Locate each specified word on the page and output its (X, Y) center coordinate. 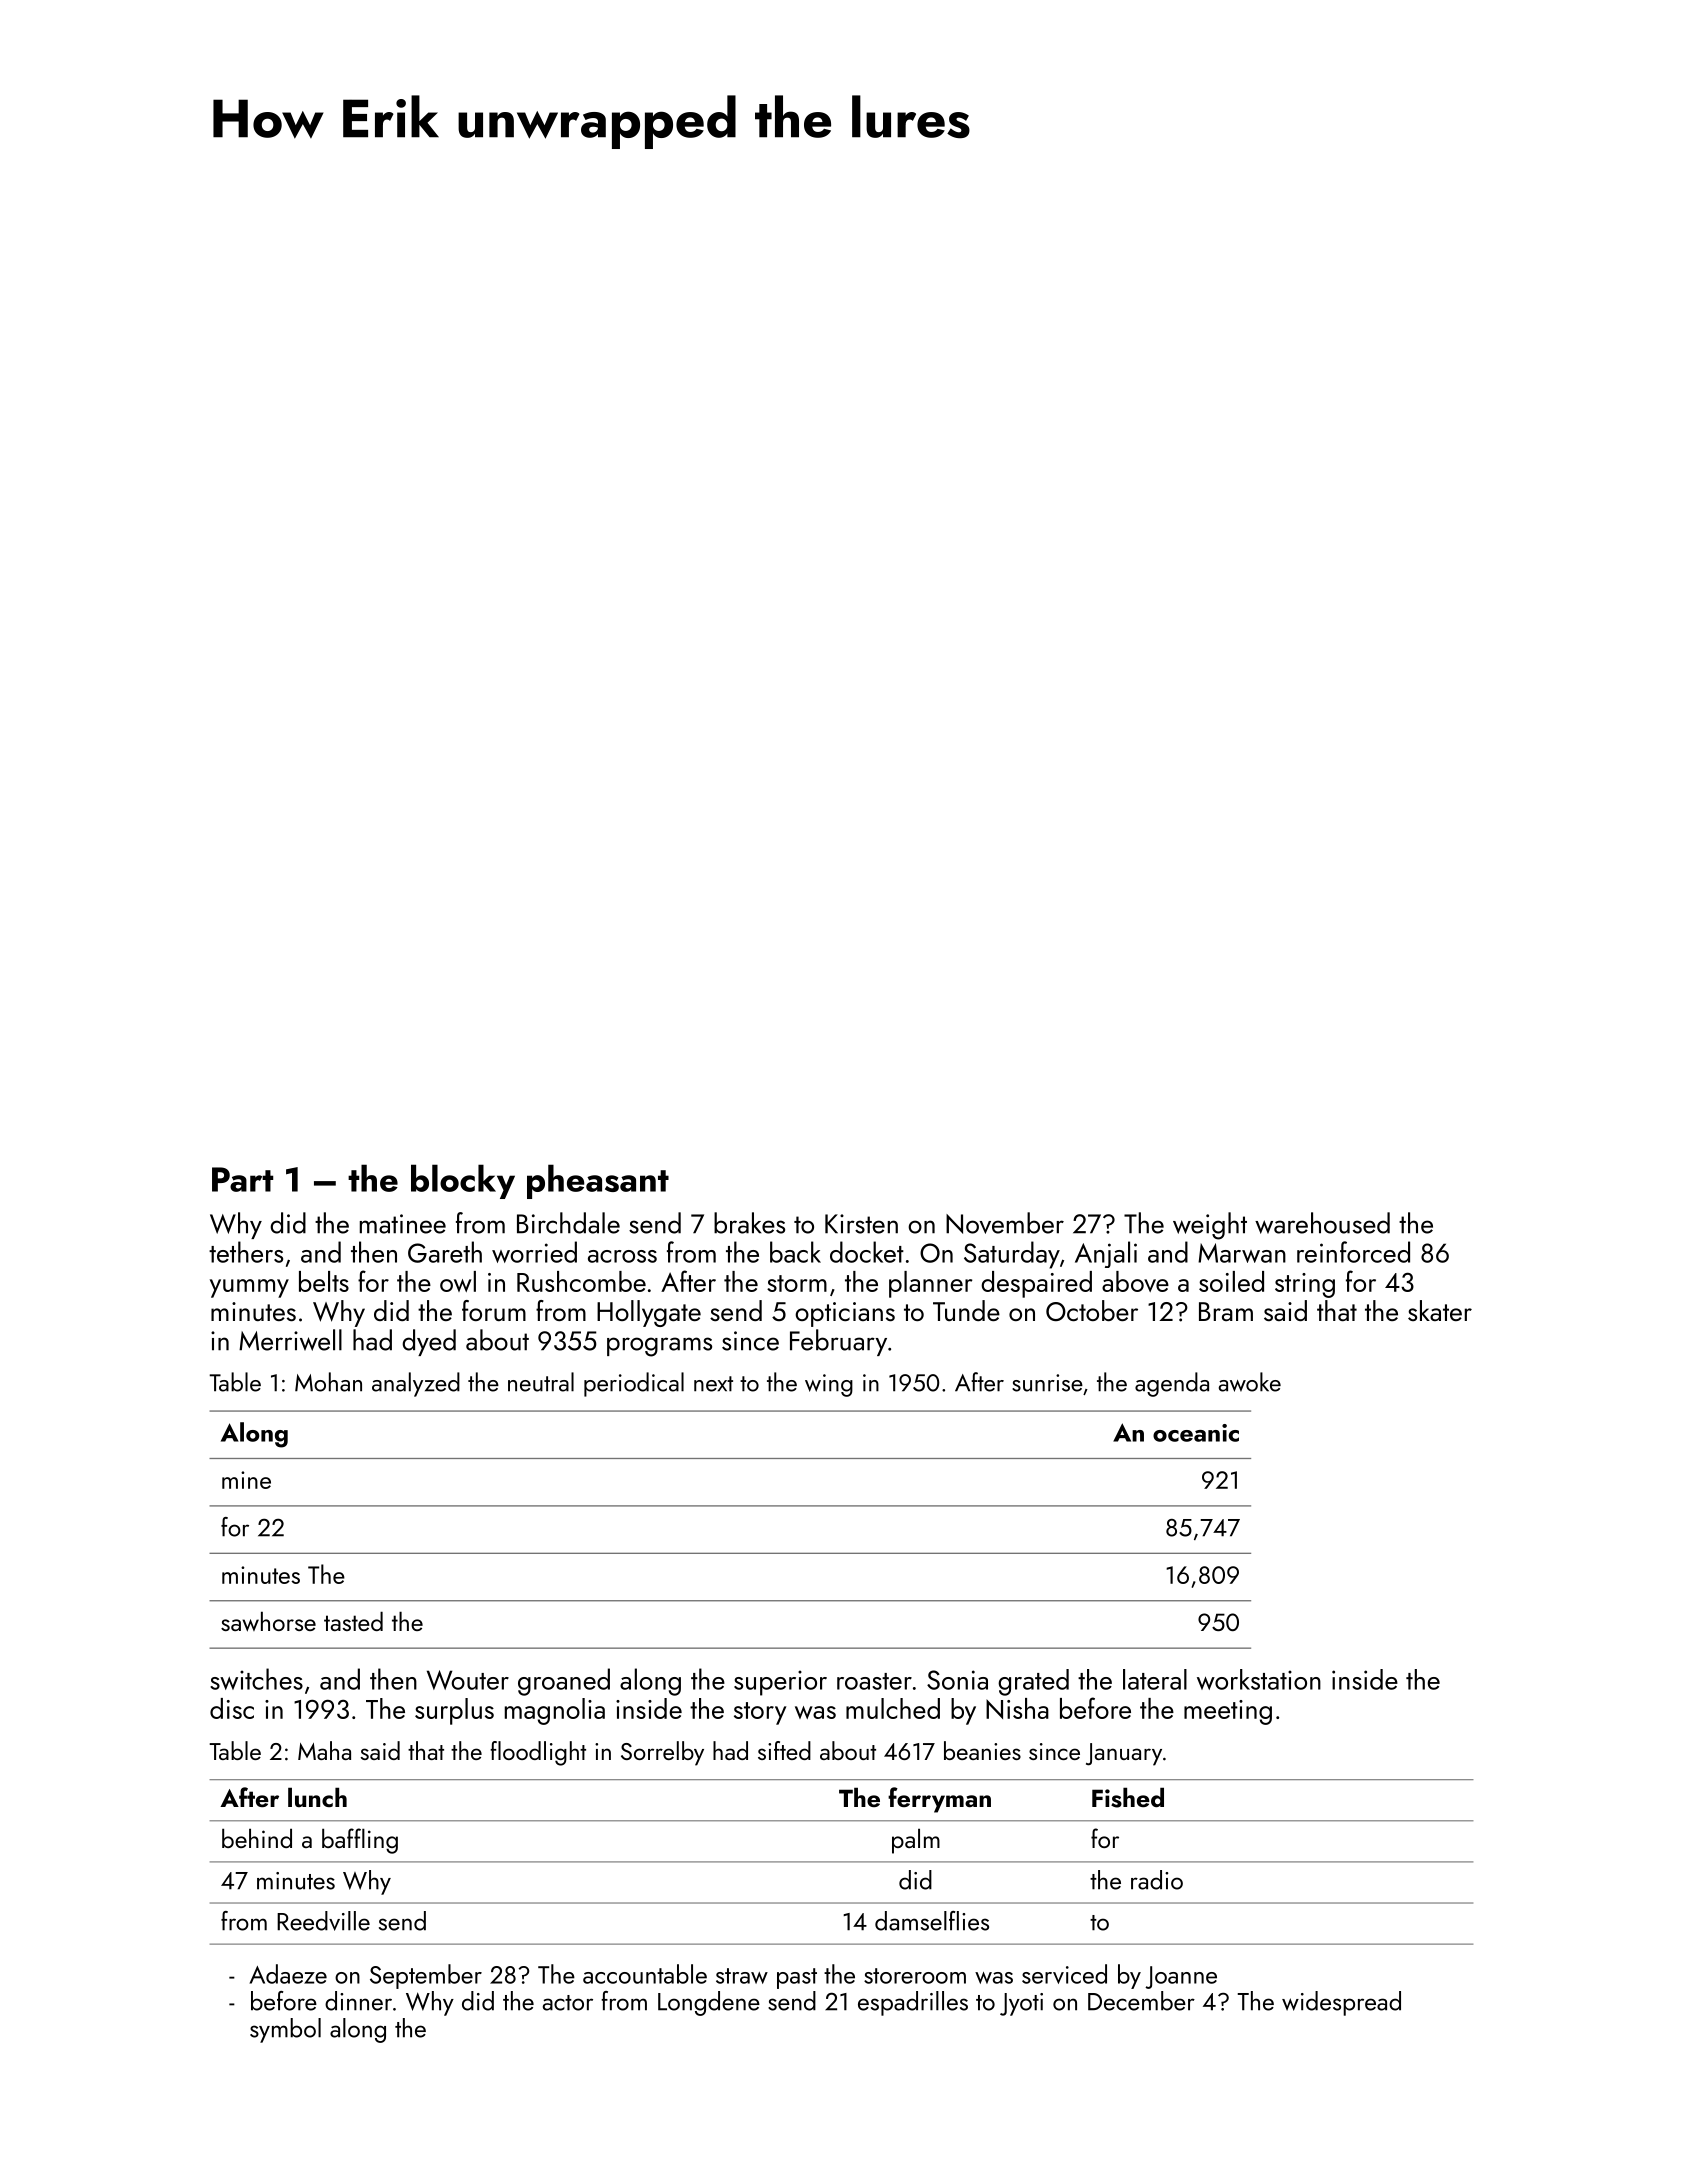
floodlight (538, 1753)
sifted (784, 1750)
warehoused (1322, 1223)
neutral (541, 1382)
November (1005, 1223)
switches (256, 1679)
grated (1033, 1682)
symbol (285, 2030)
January (1124, 1754)
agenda (1172, 1384)
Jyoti (1021, 2004)
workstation (1259, 1679)
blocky (463, 1181)
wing (829, 1385)
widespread (1341, 2003)
